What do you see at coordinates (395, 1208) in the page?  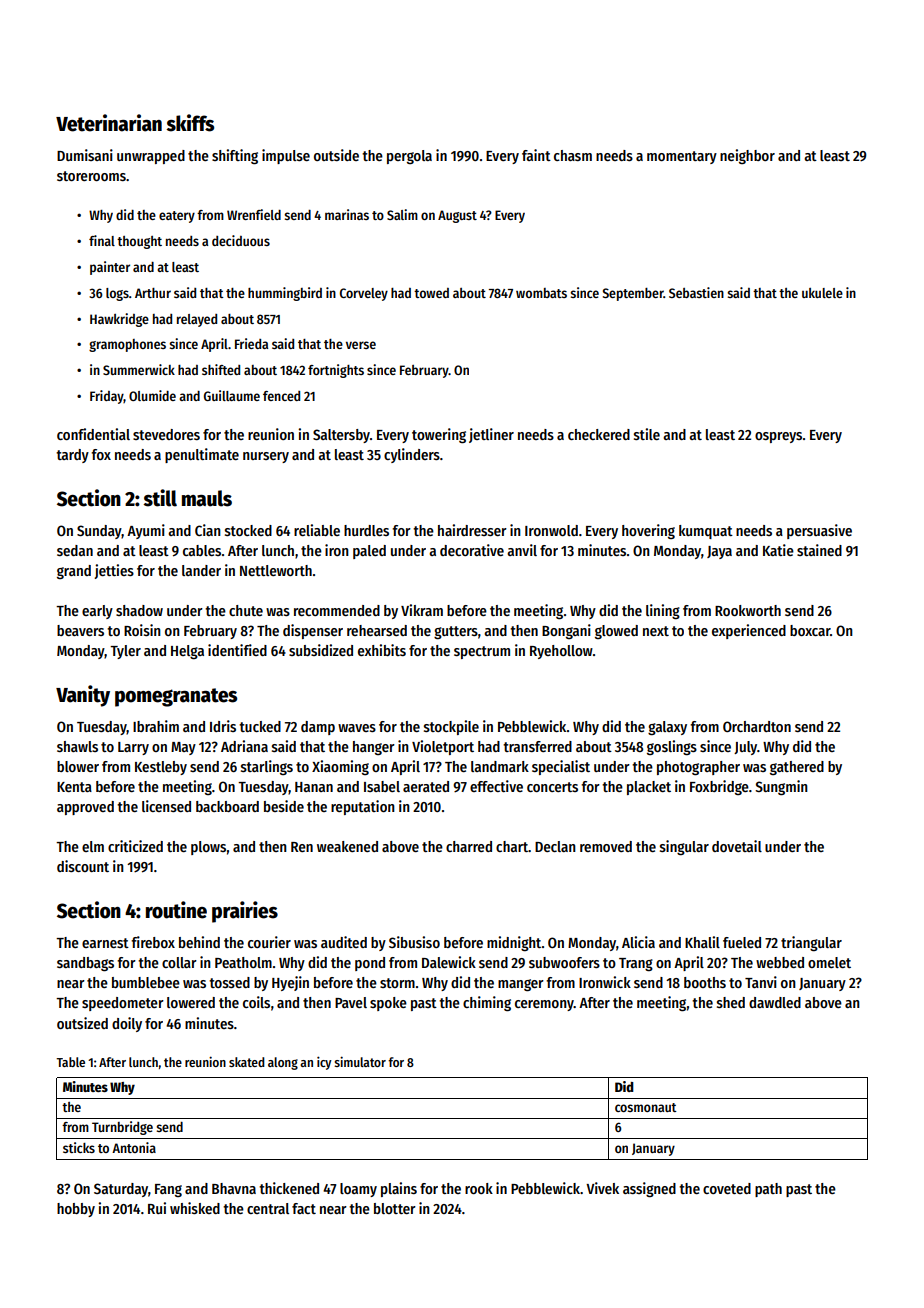 I see `blotter` at bounding box center [395, 1208].
